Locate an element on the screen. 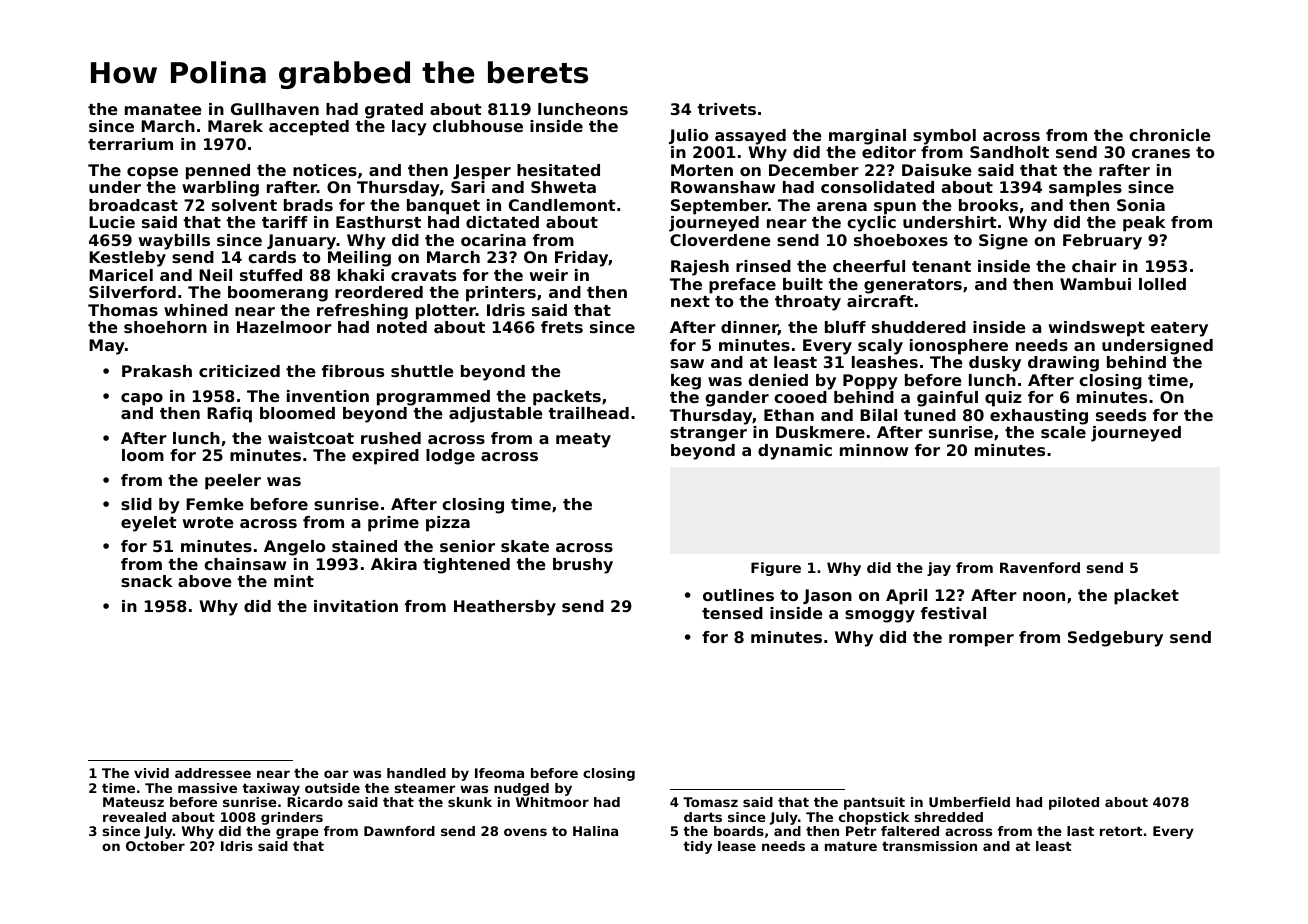 This screenshot has height=924, width=1308. cooed is located at coordinates (800, 397).
